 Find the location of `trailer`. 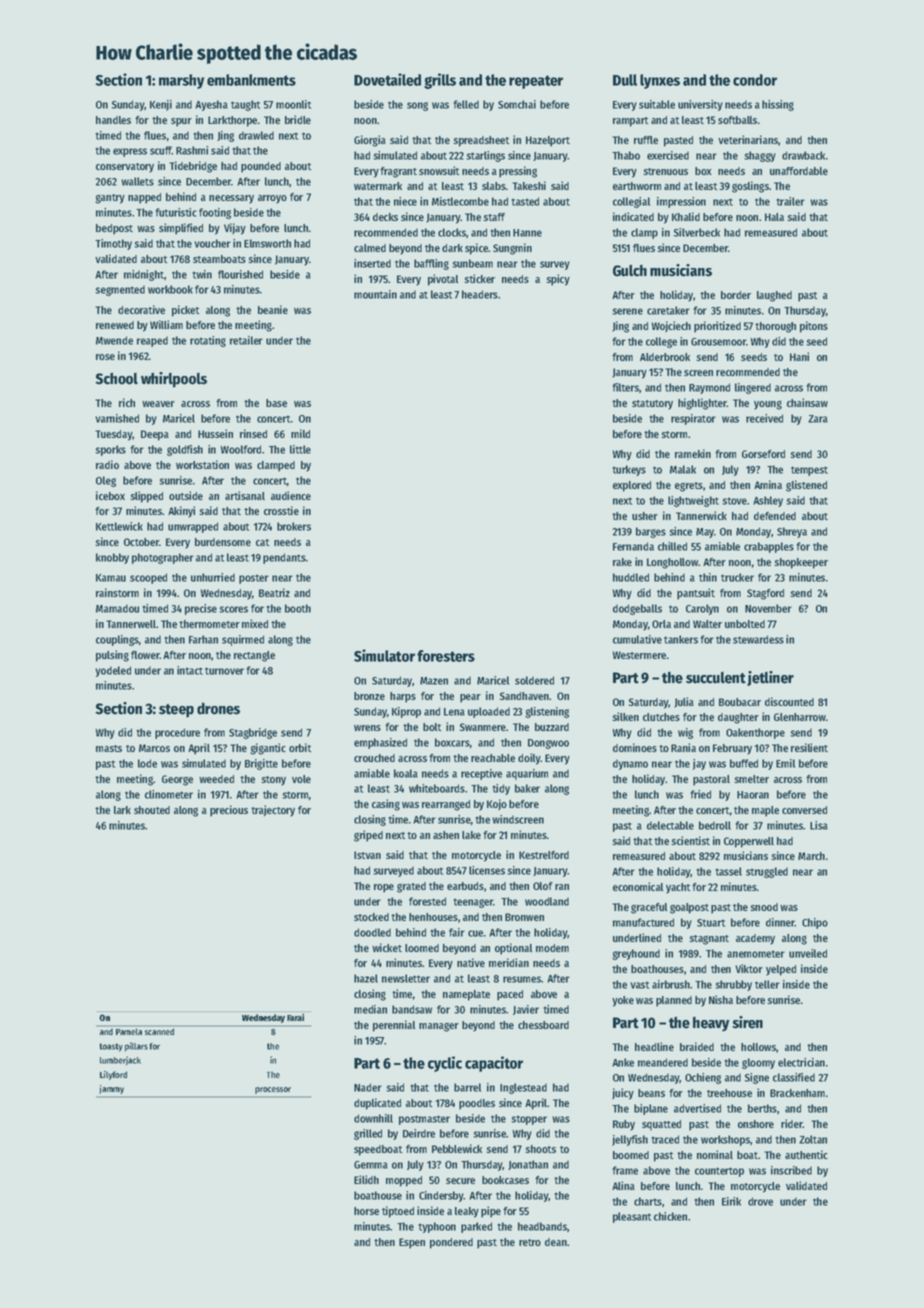

trailer is located at coordinates (790, 201).
